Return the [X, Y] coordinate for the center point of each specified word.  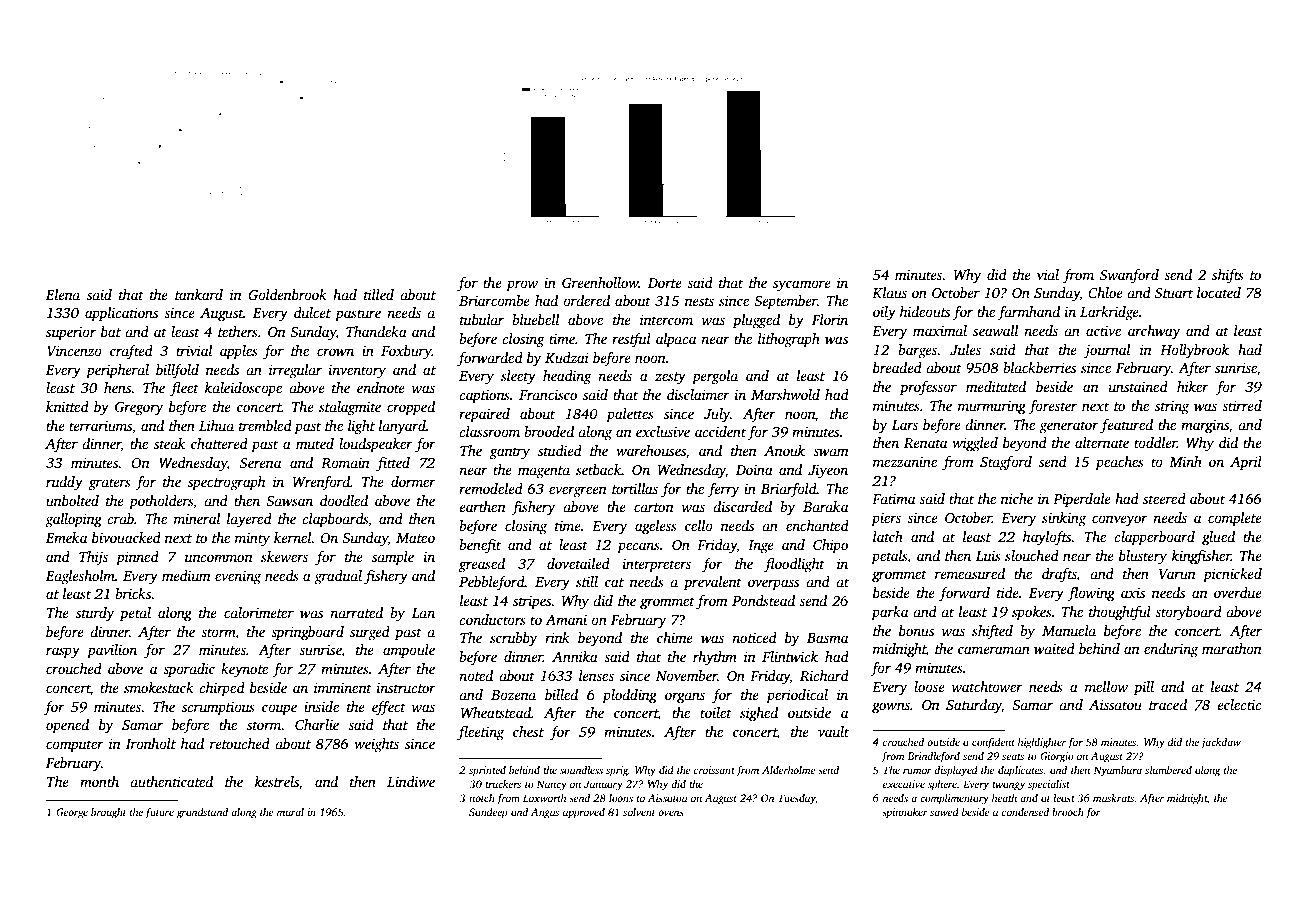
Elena [63, 294]
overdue [1238, 592]
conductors [492, 619]
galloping [73, 520]
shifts [1228, 276]
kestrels [277, 781]
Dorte [665, 283]
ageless [656, 527]
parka [889, 613]
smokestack [159, 687]
